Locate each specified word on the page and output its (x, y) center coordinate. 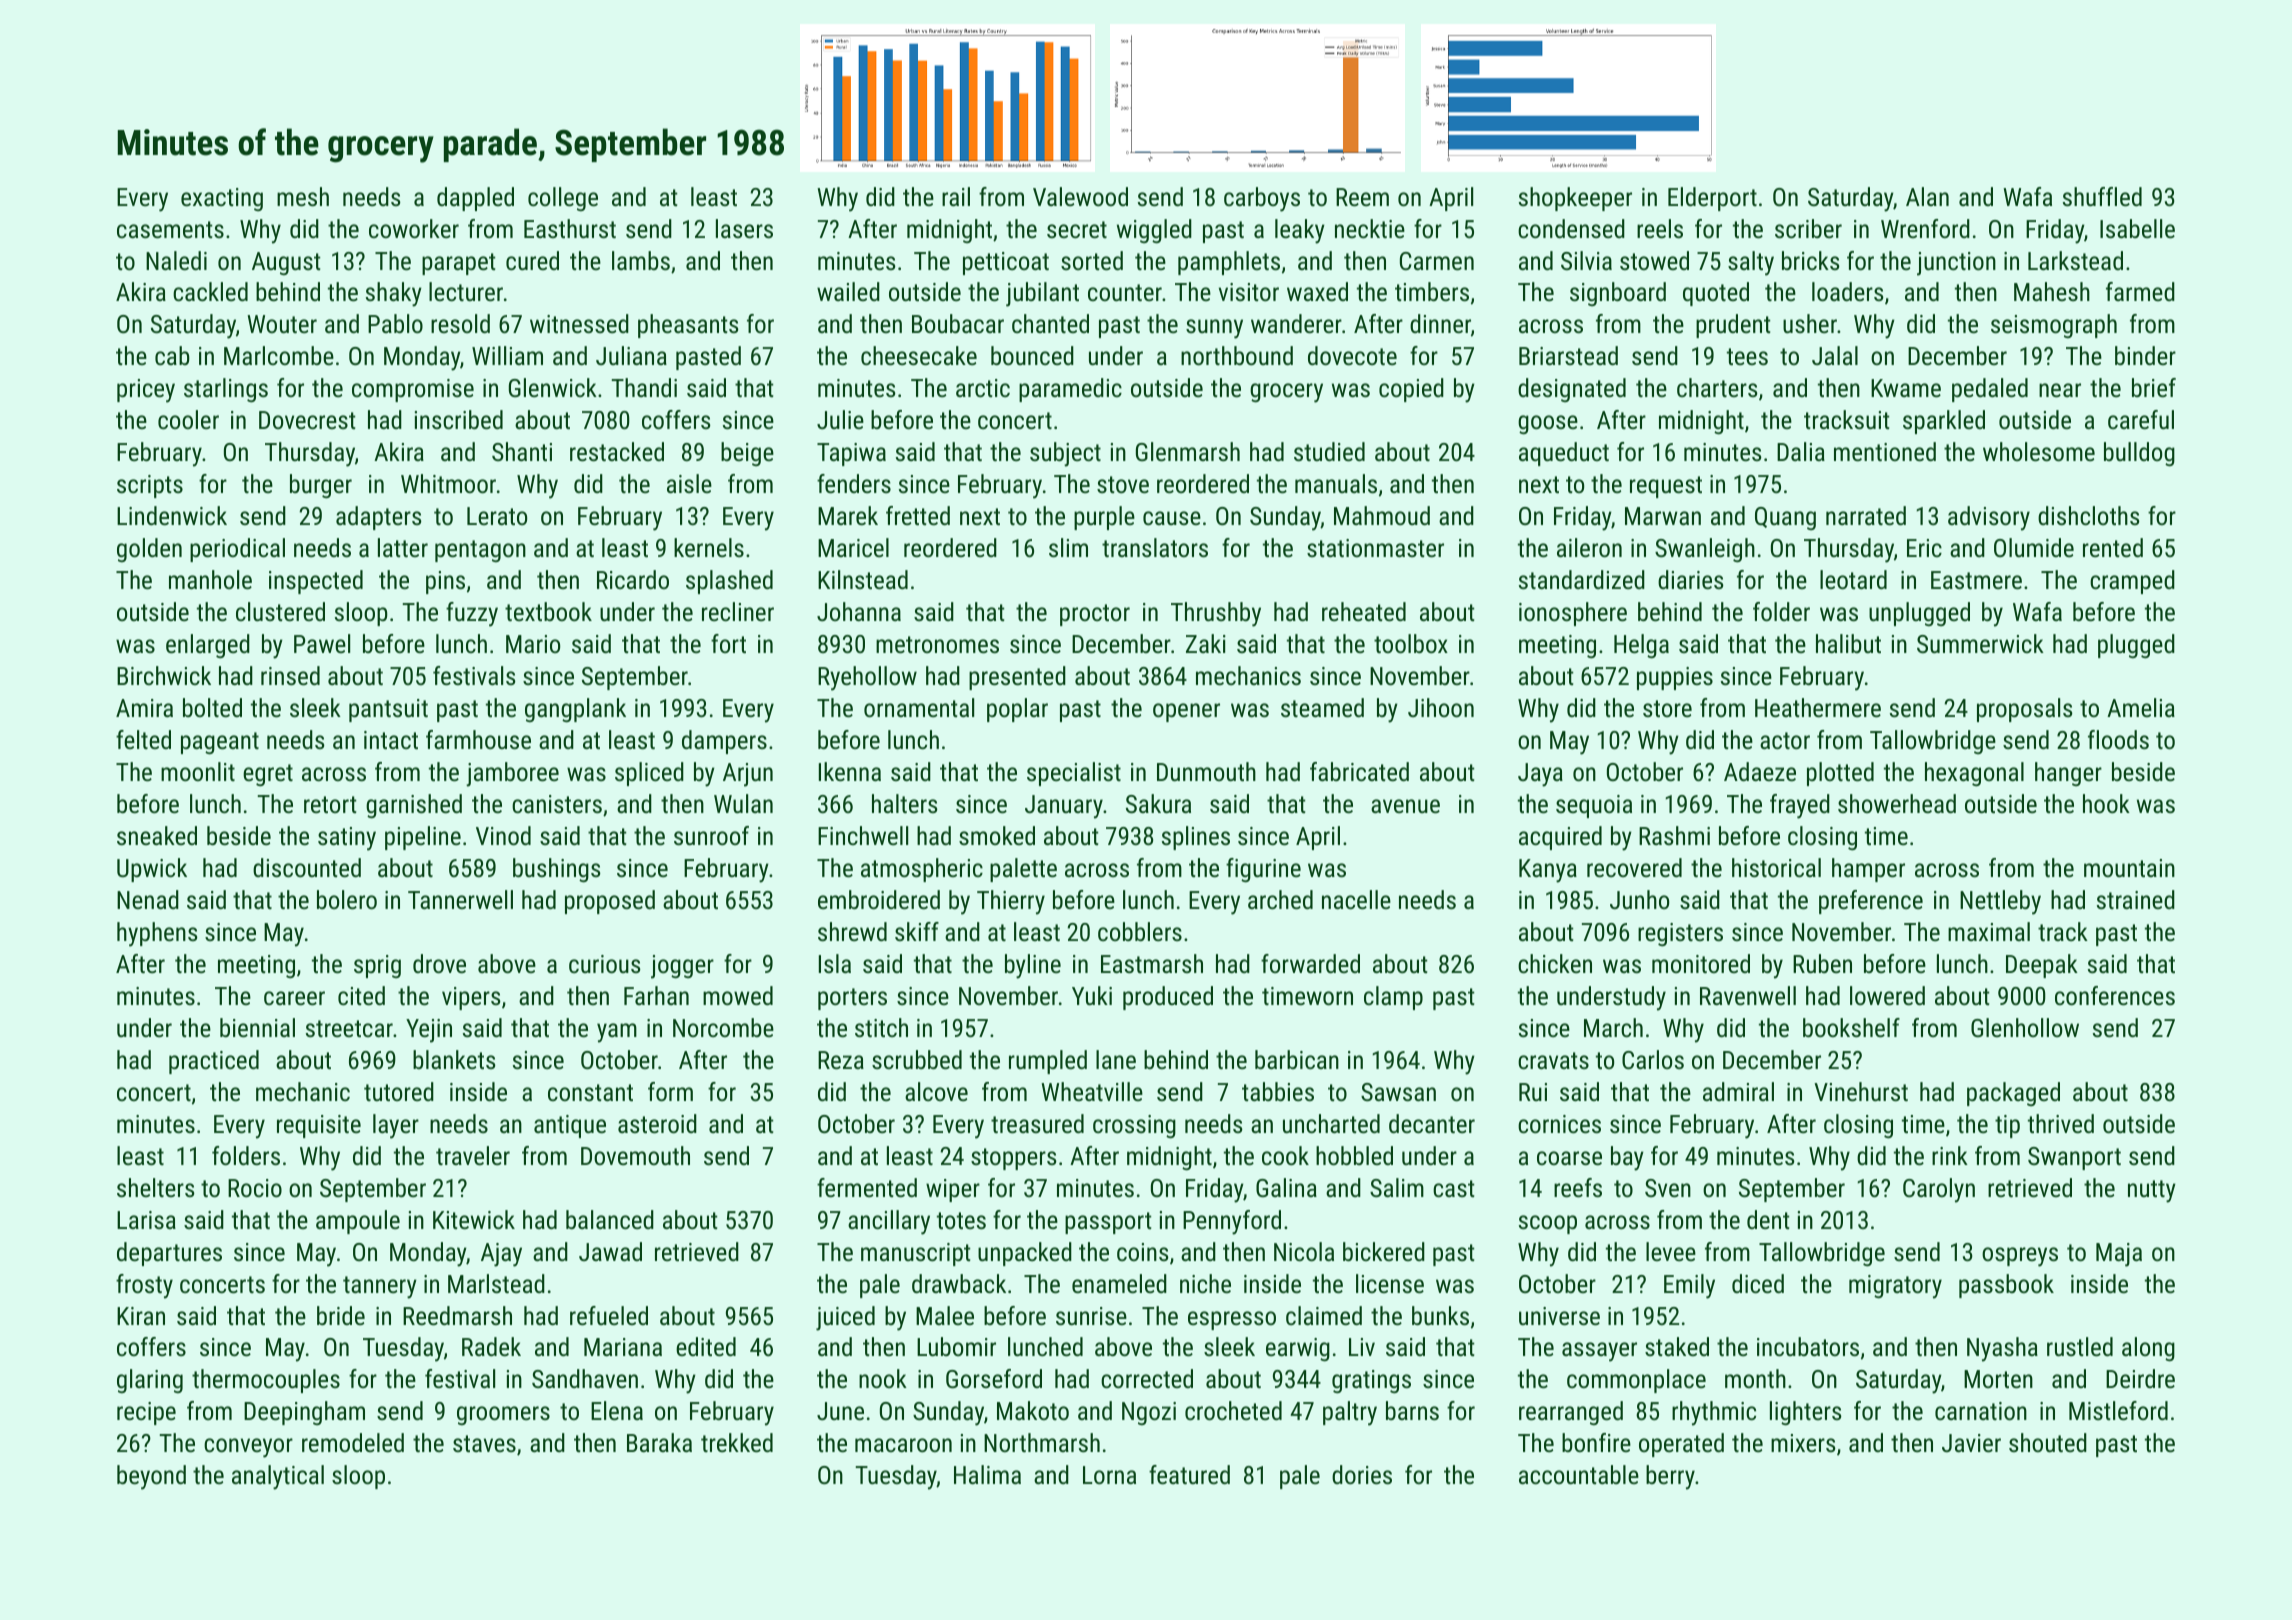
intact (391, 740)
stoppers (1014, 1159)
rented (2113, 547)
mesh (303, 196)
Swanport (2074, 1158)
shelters (156, 1187)
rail (956, 196)
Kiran (141, 1316)
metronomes (937, 644)
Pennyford (1232, 1222)
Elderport (1712, 199)
